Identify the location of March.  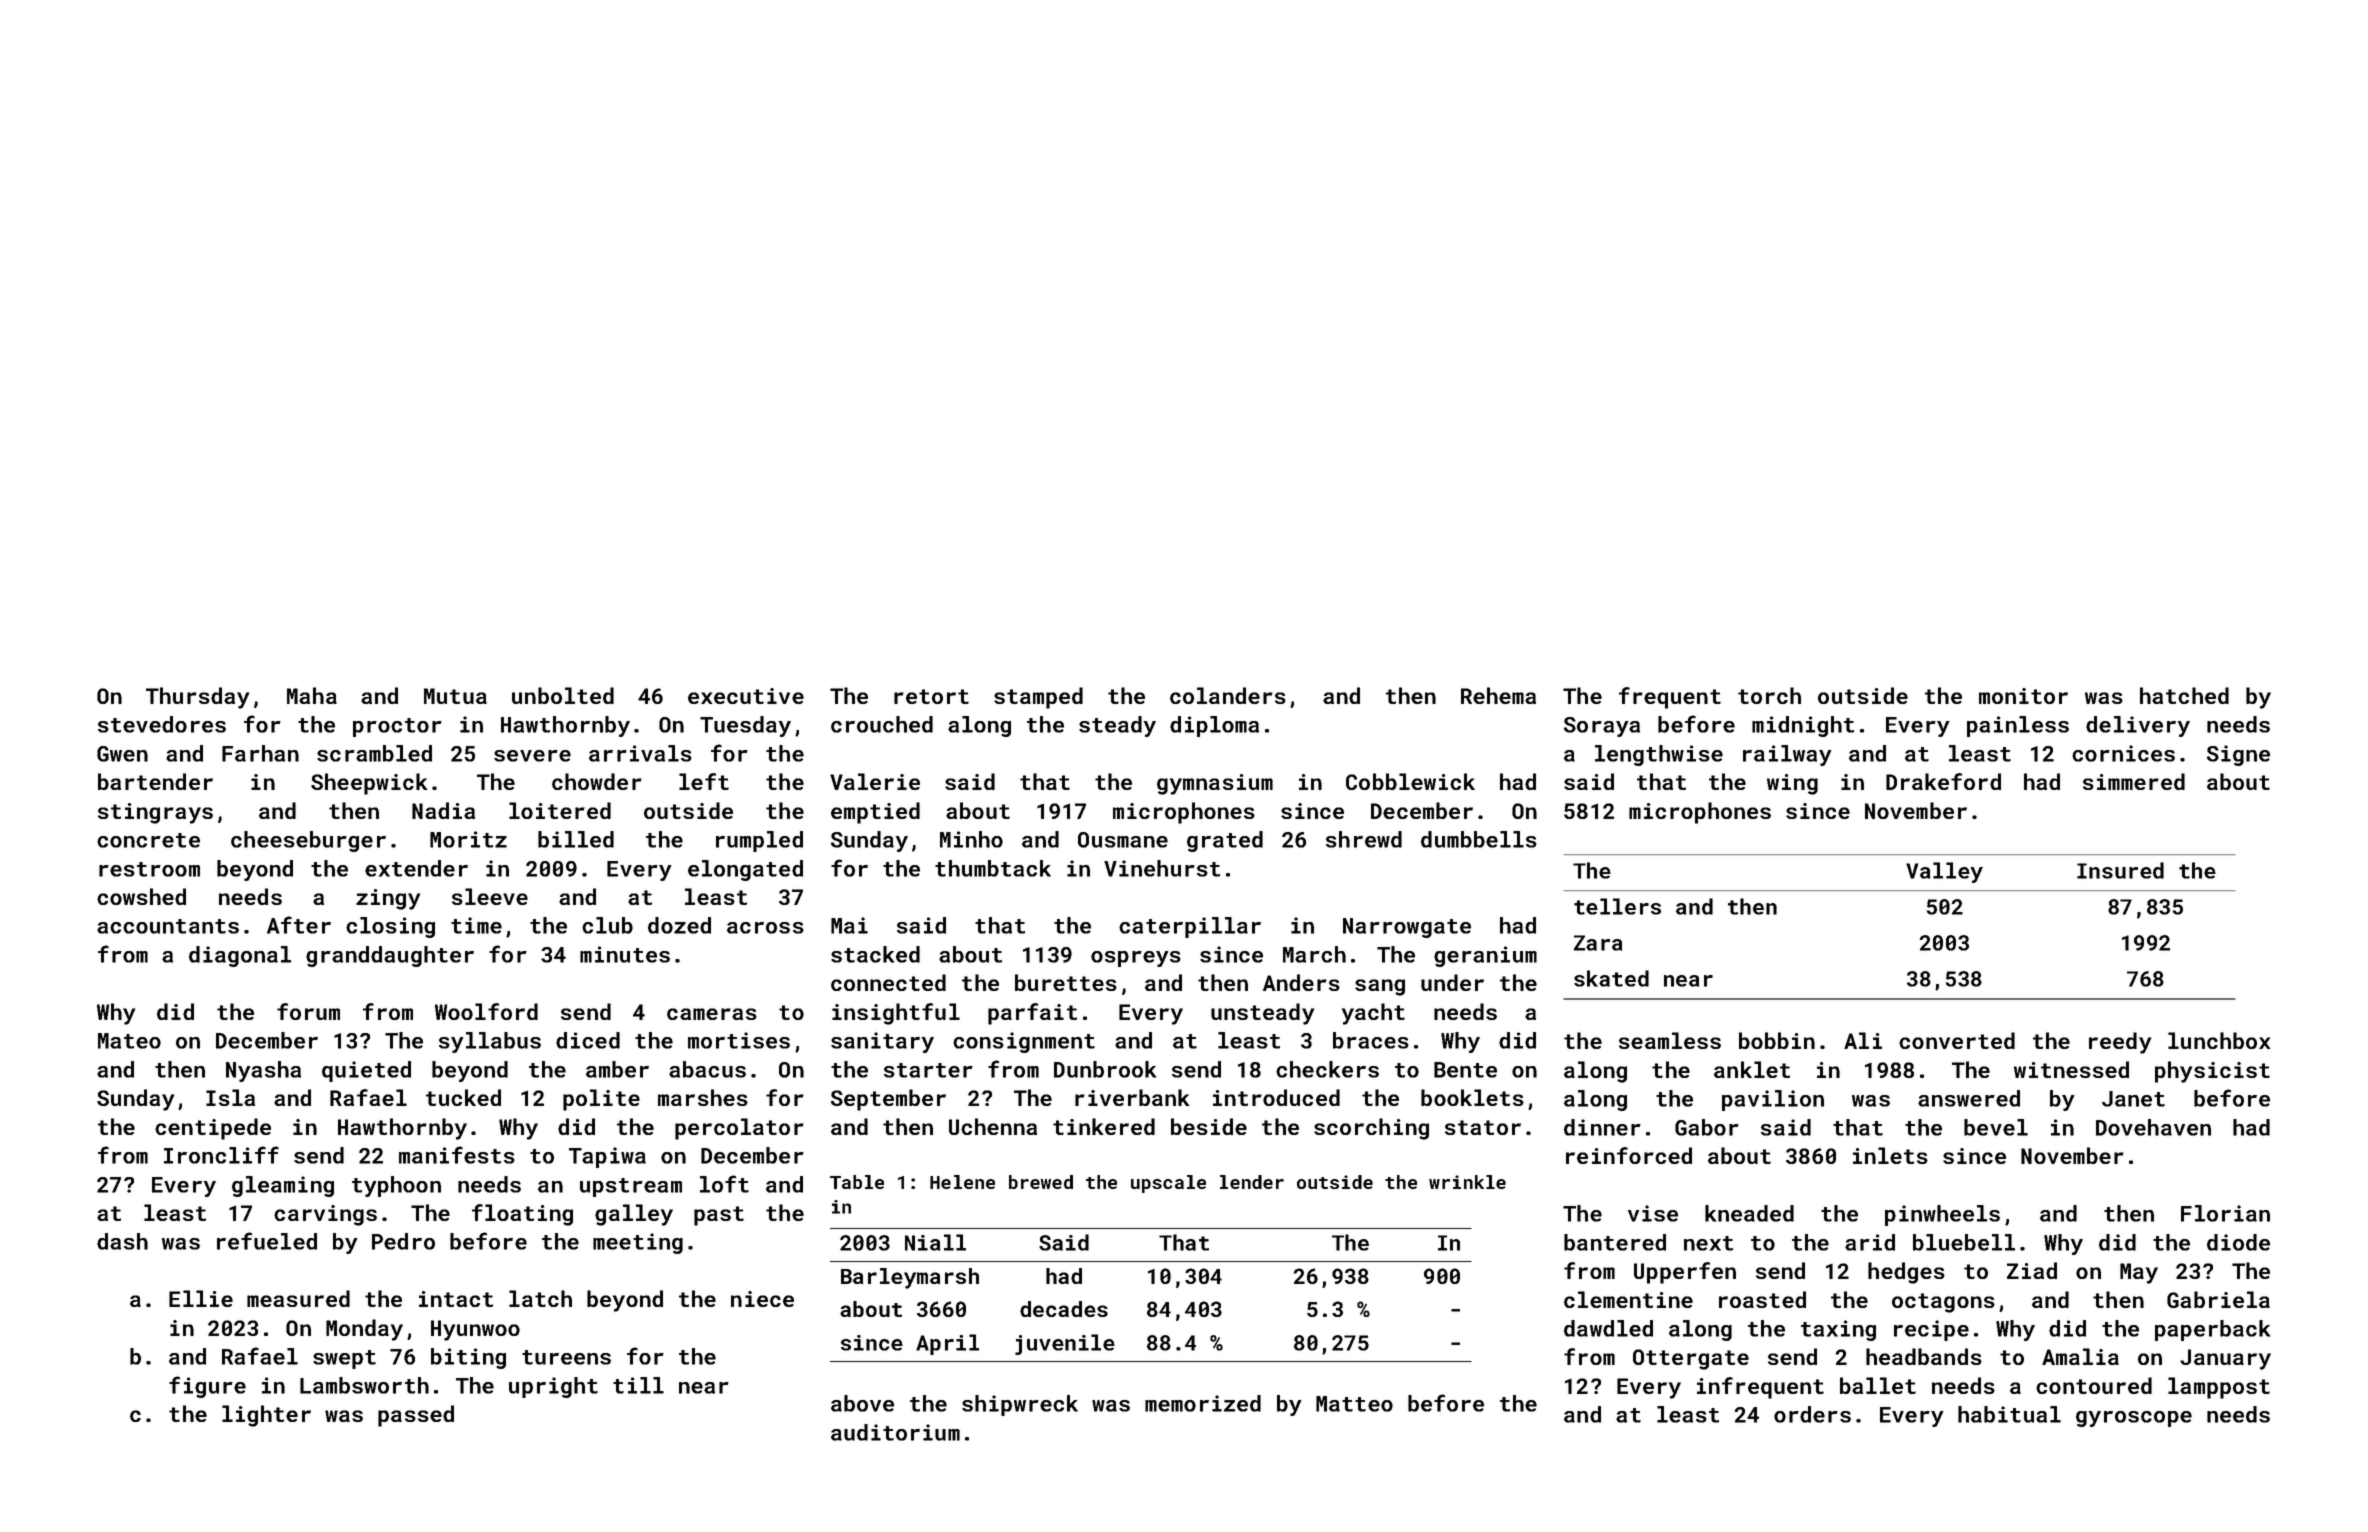
(1314, 954).
